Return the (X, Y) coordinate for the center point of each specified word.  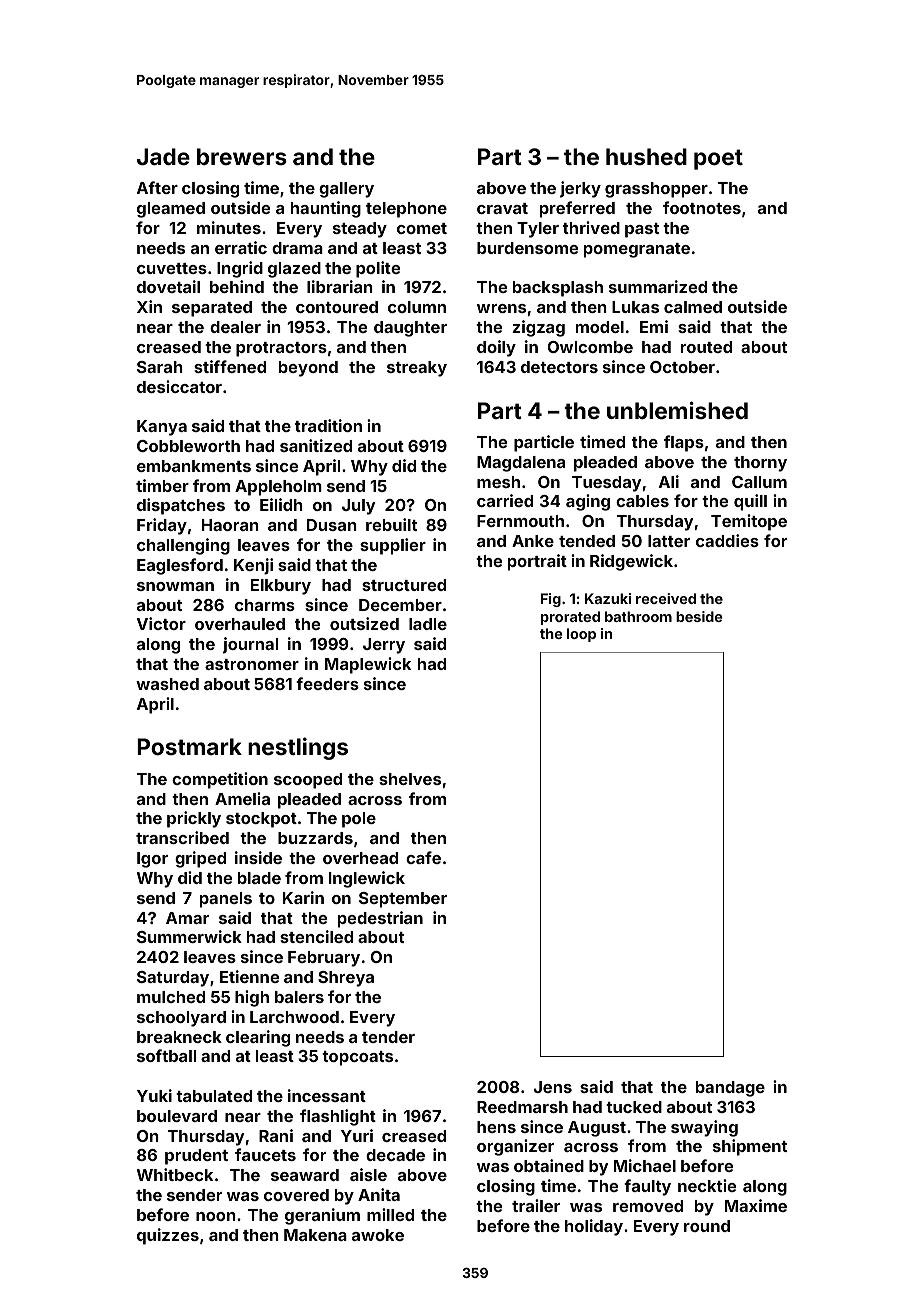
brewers (242, 156)
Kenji (253, 566)
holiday (594, 1227)
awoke (378, 1235)
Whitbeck (175, 1174)
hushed (646, 156)
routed (706, 347)
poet (718, 159)
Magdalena (521, 464)
